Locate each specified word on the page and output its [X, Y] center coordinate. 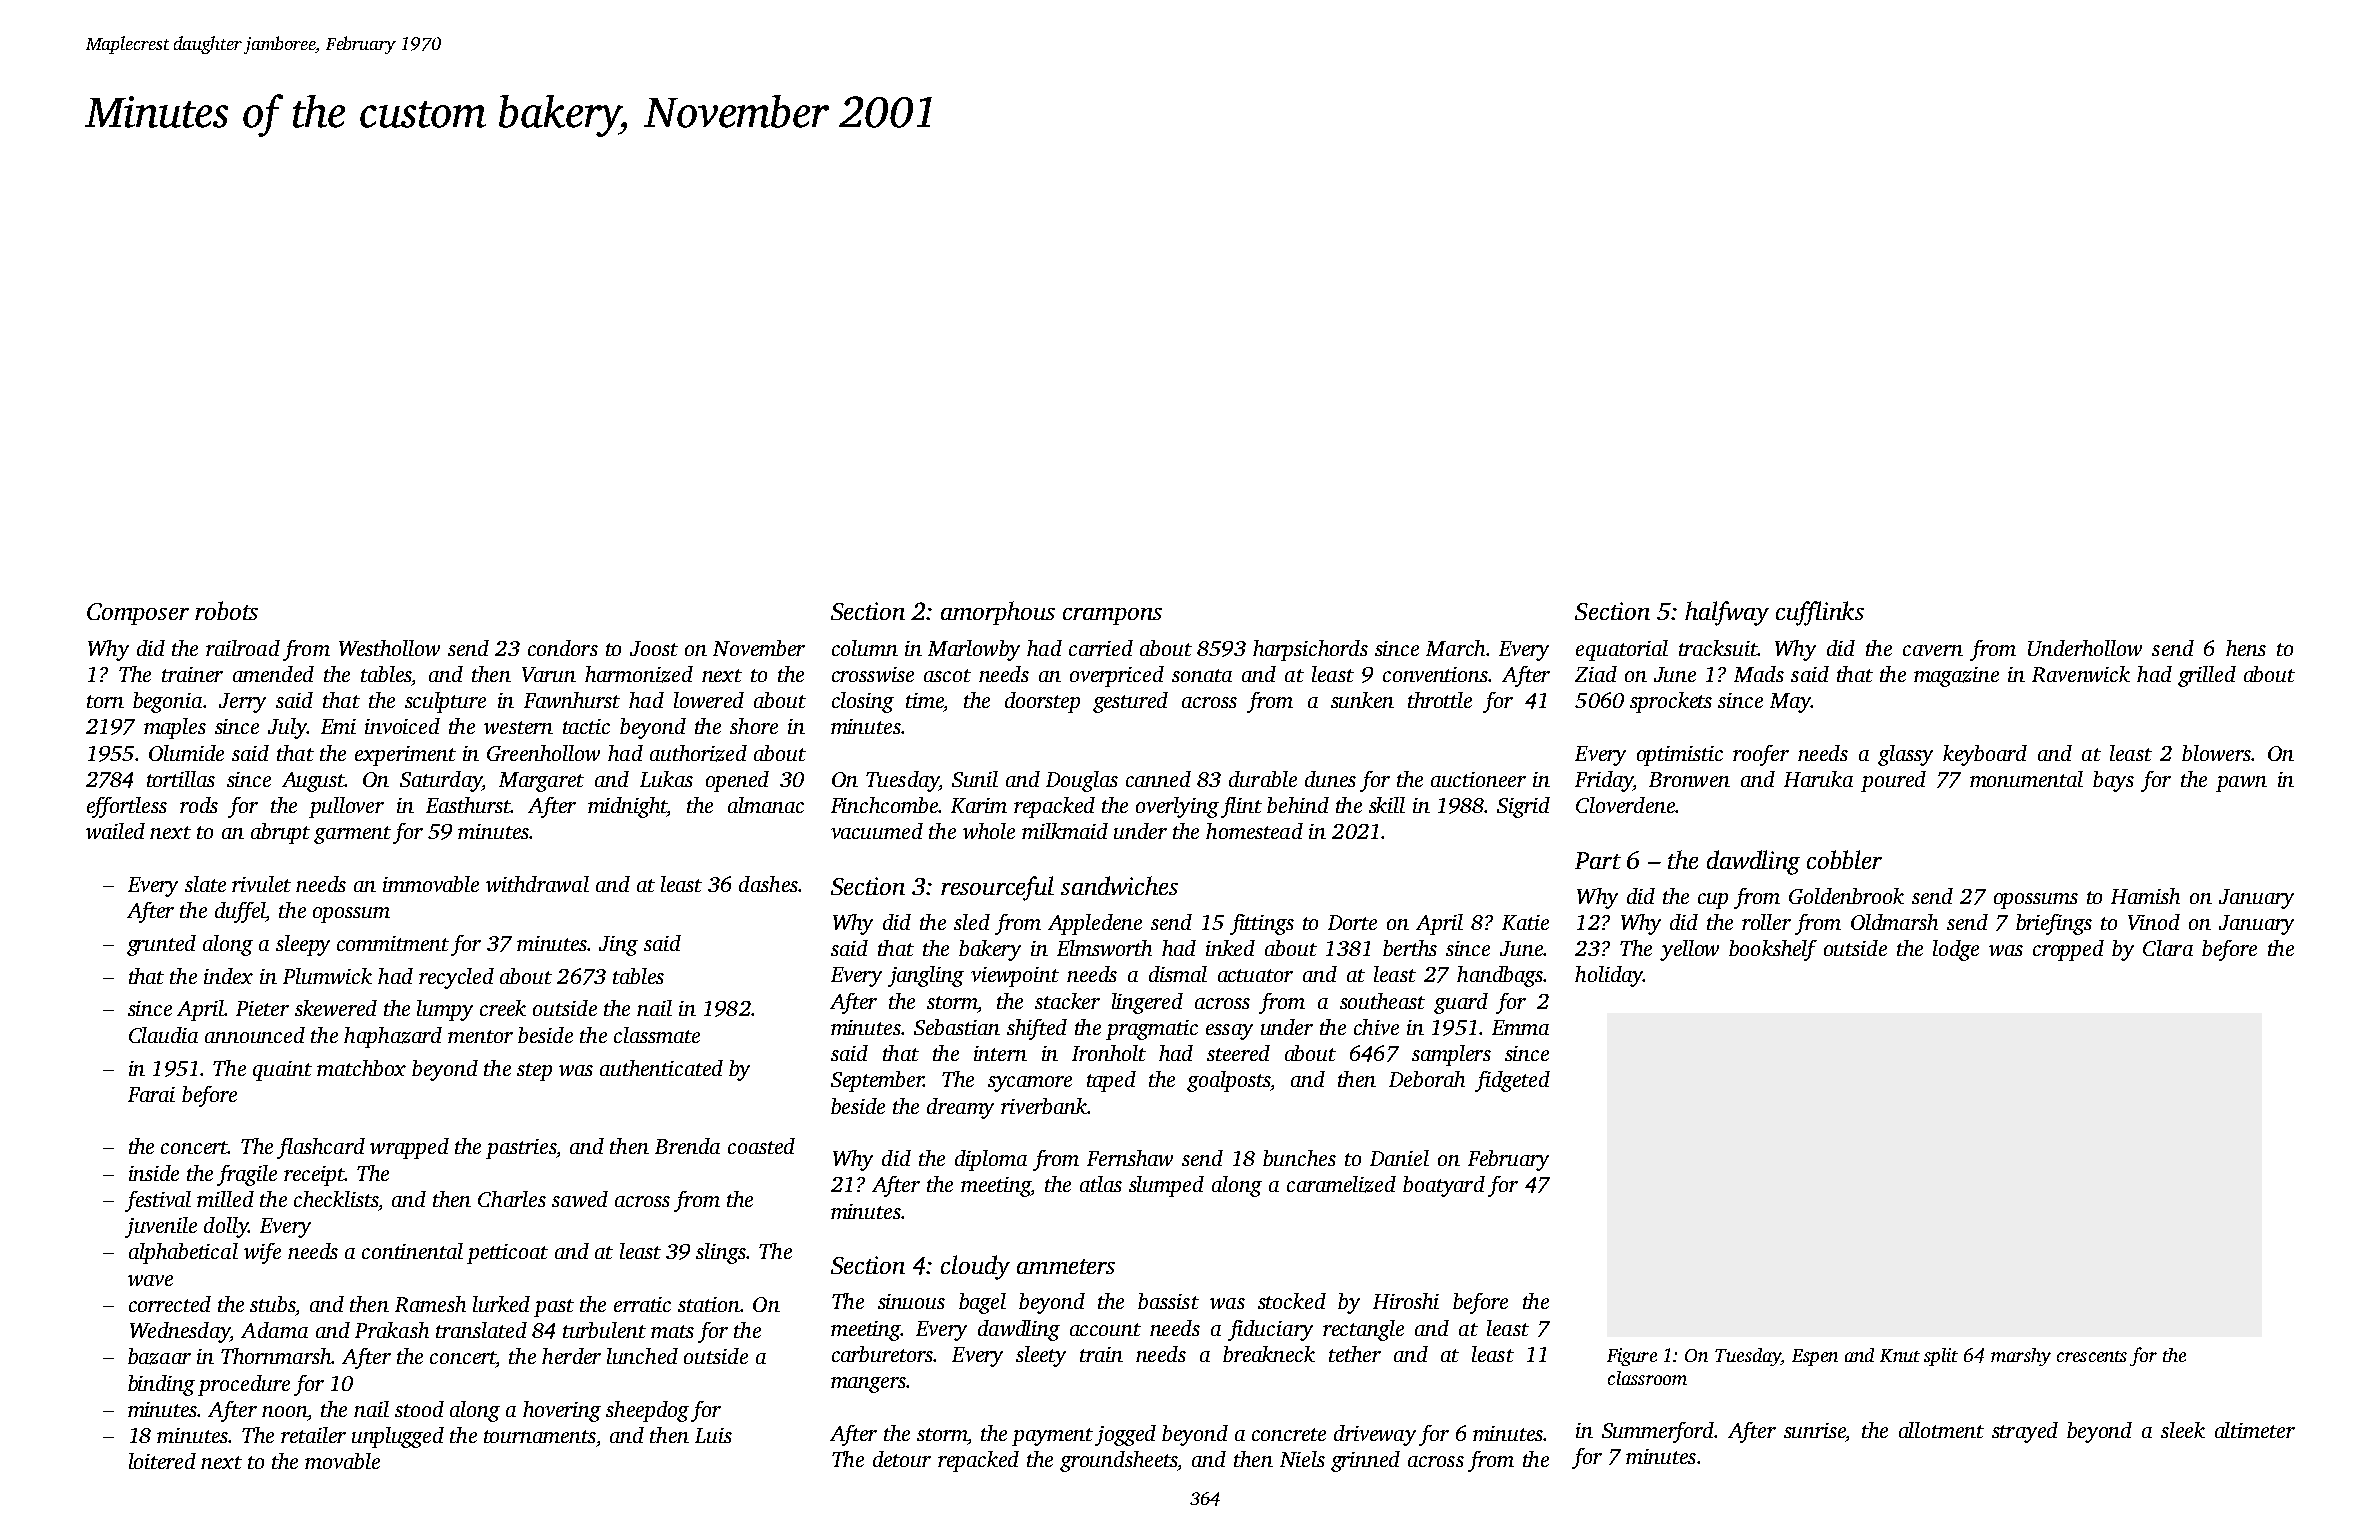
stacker [1067, 1001]
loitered [162, 1461]
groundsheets [1118, 1461]
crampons [1112, 616]
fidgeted [1512, 1081]
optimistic [1680, 756]
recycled [456, 978]
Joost [654, 648]
